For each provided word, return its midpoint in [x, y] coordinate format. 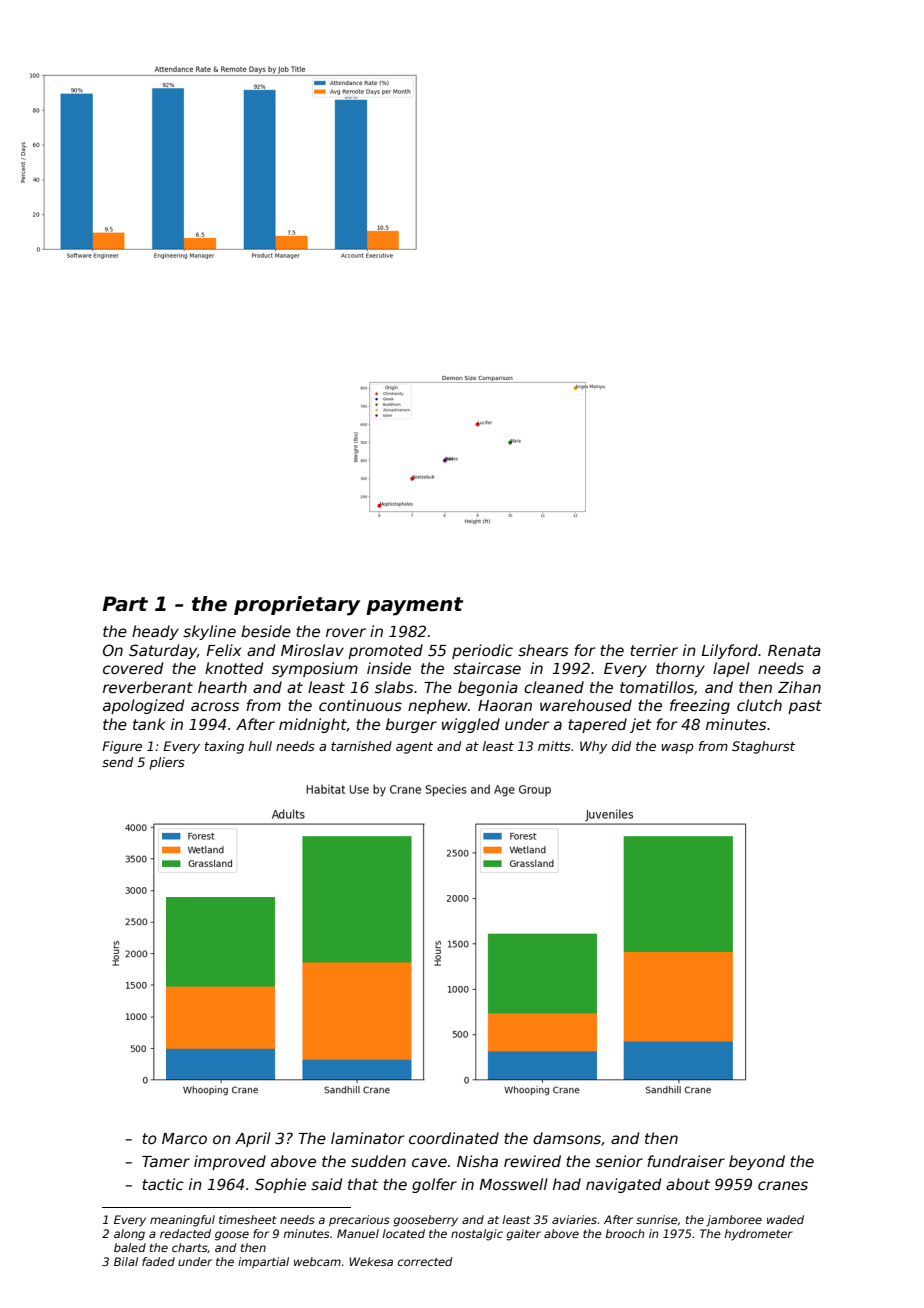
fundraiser [686, 1161]
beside [266, 631]
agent [414, 748]
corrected [425, 1261]
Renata [794, 650]
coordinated [454, 1138]
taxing [224, 747]
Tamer [166, 1161]
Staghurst [763, 747]
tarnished [361, 746]
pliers [167, 763]
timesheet [248, 1219]
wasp [677, 749]
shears [543, 650]
